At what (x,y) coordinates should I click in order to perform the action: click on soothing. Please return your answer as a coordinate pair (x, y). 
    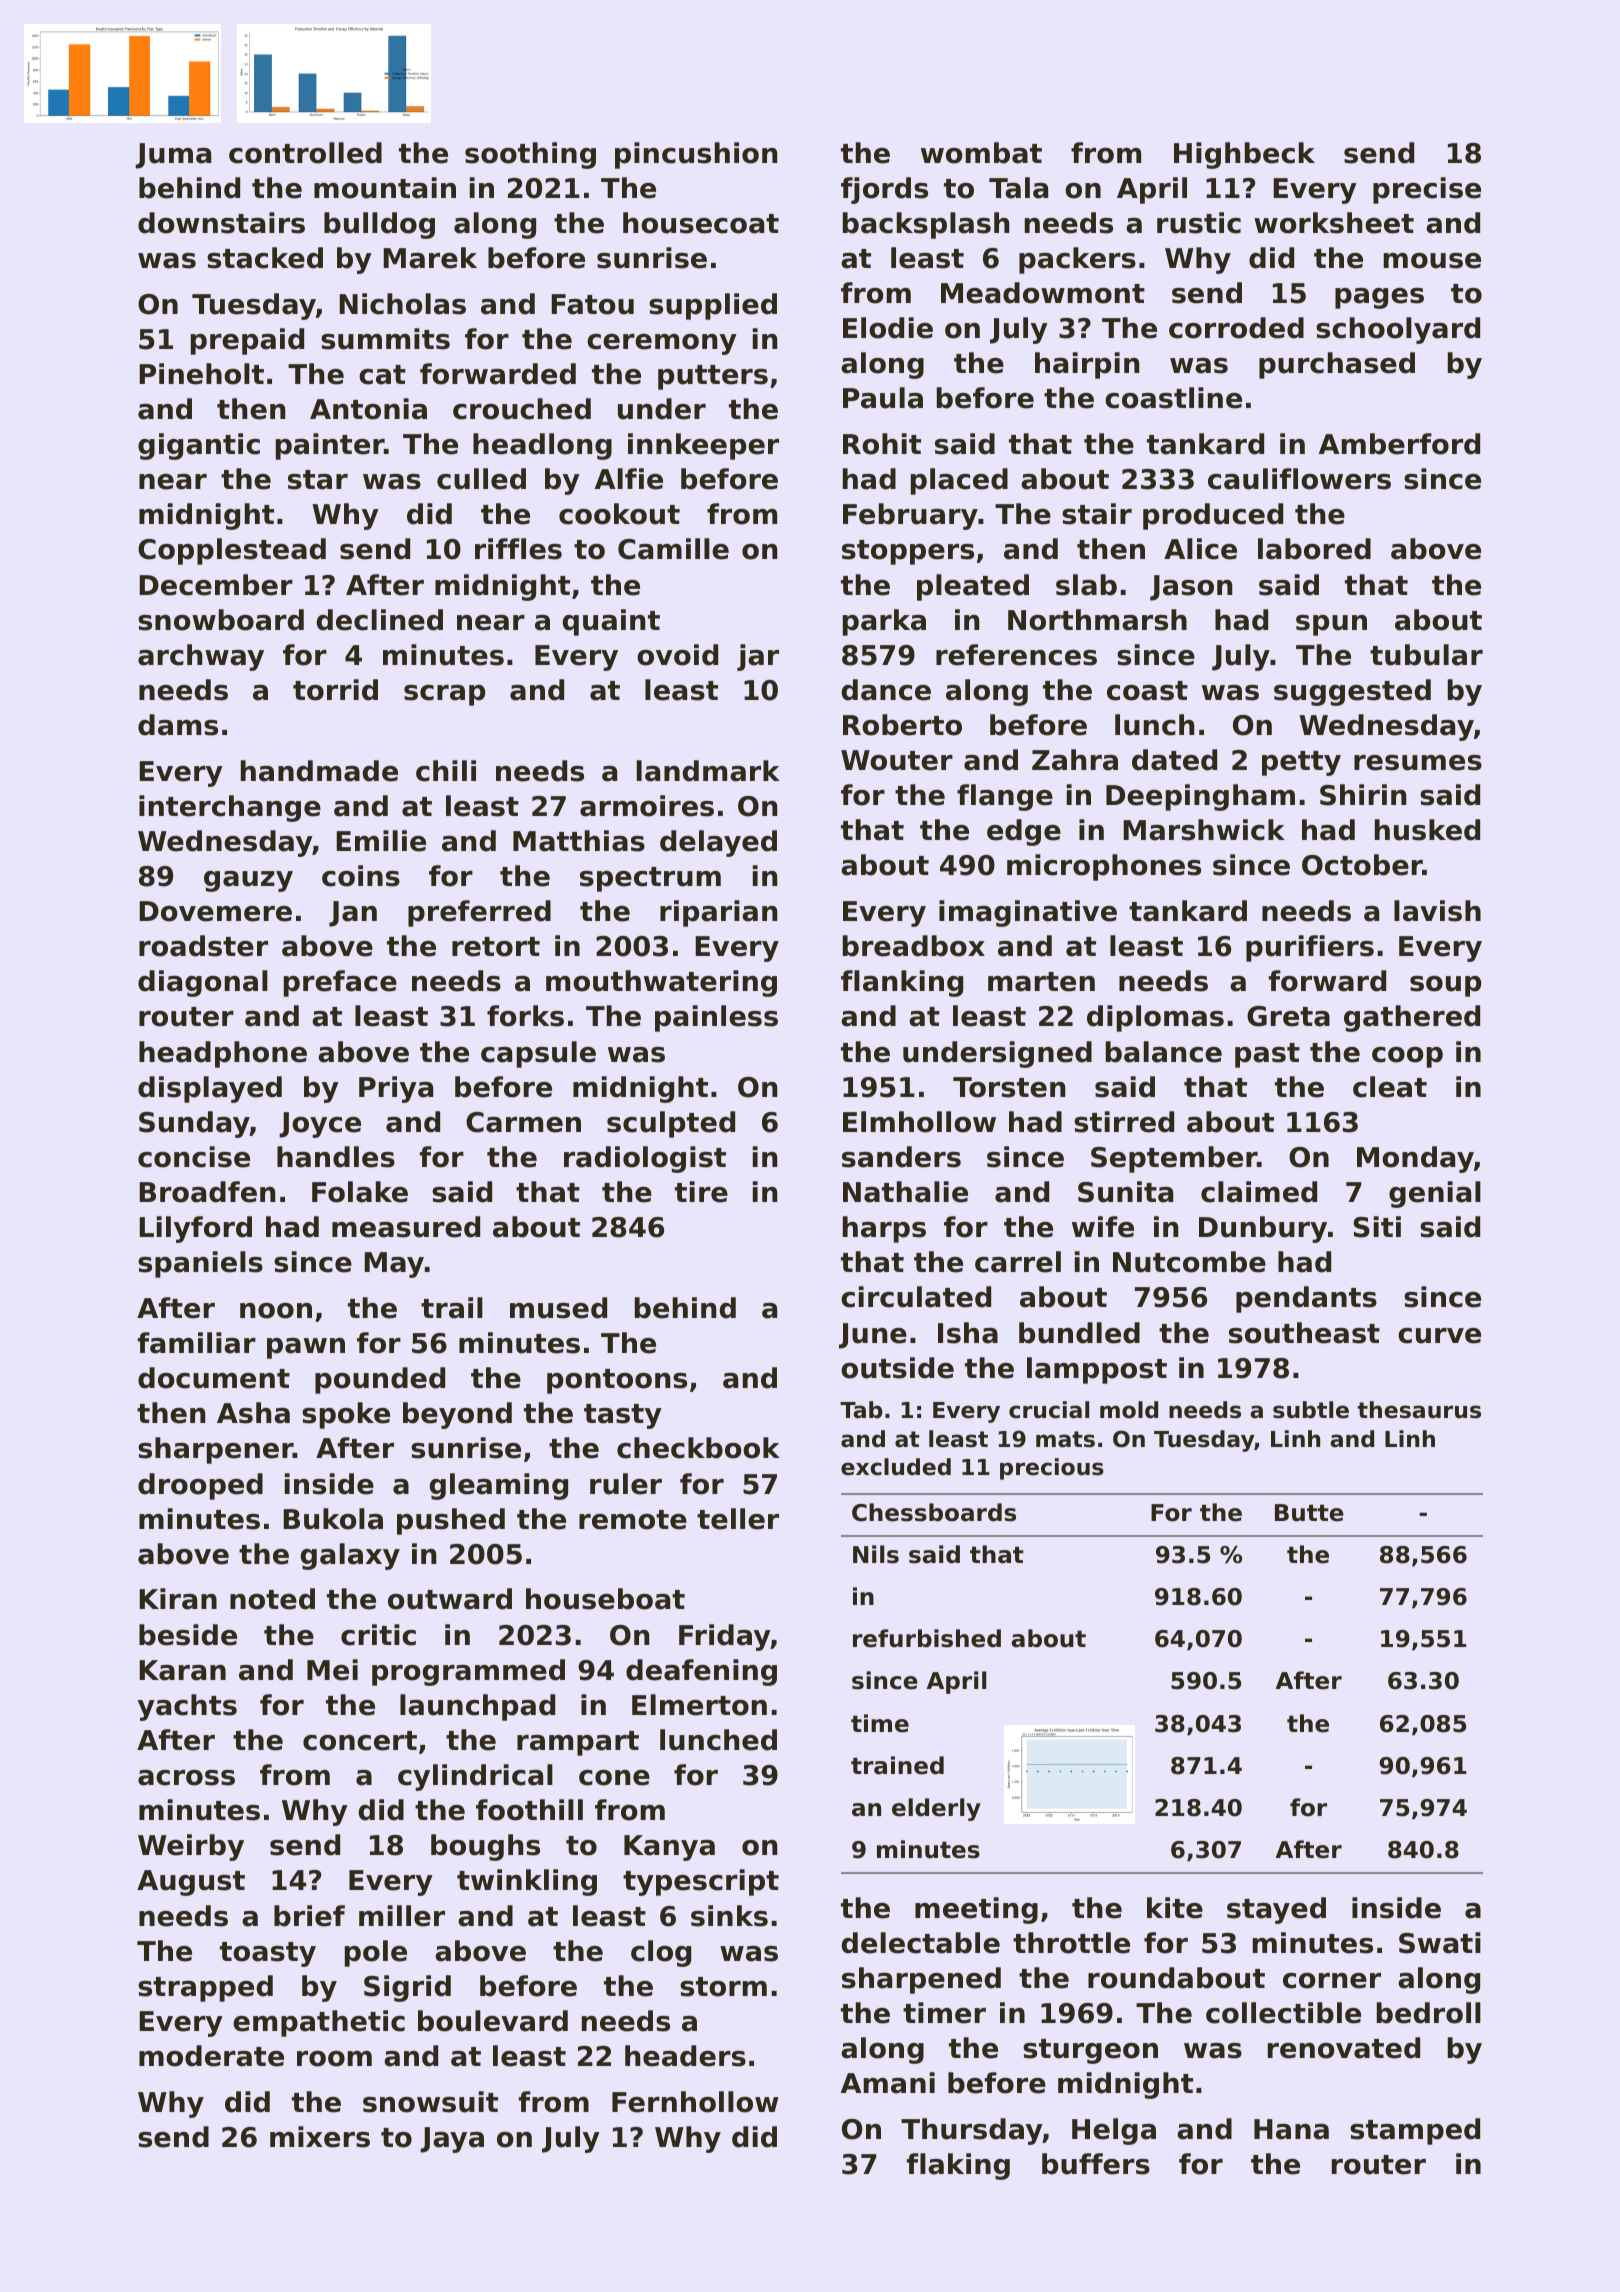
    Looking at the image, I should click on (530, 155).
